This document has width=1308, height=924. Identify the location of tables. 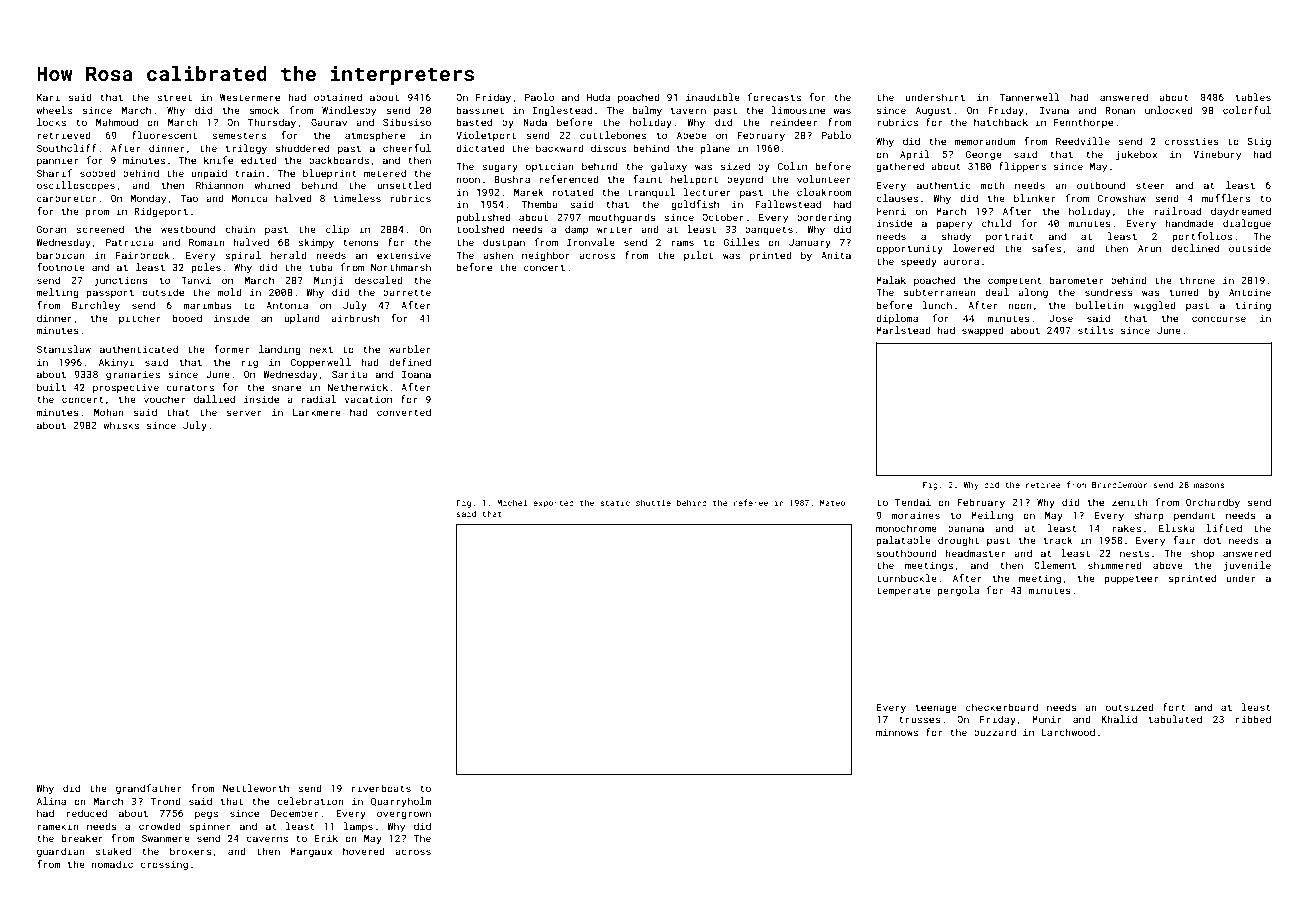
(1253, 97).
